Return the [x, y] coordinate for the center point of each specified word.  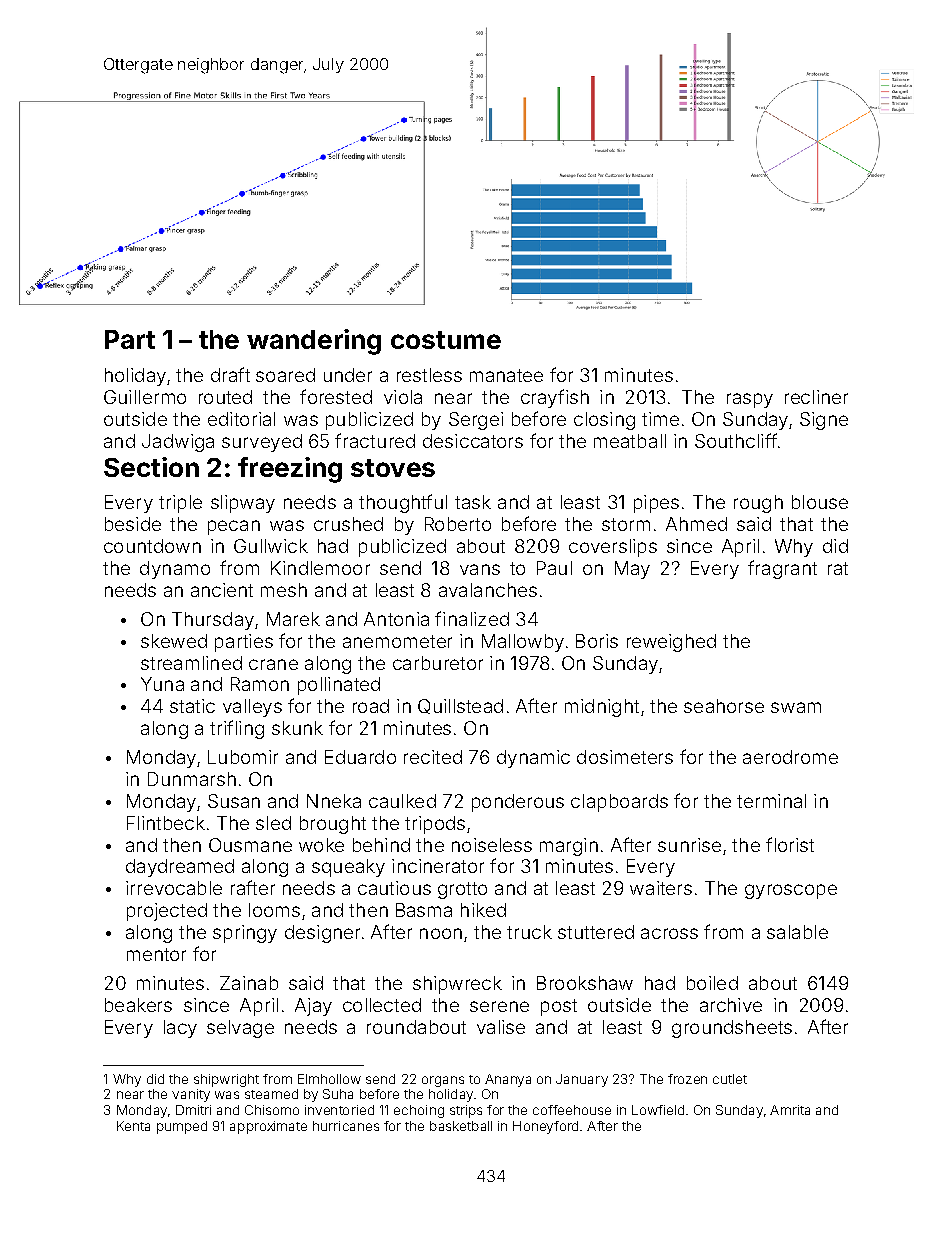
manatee [506, 375]
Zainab [249, 983]
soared [285, 375]
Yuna [162, 684]
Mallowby [523, 643]
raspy [750, 400]
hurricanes [346, 1126]
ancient [222, 590]
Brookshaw [585, 983]
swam [796, 707]
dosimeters [625, 757]
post [559, 1007]
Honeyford [545, 1127]
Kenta [133, 1126]
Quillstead [460, 706]
